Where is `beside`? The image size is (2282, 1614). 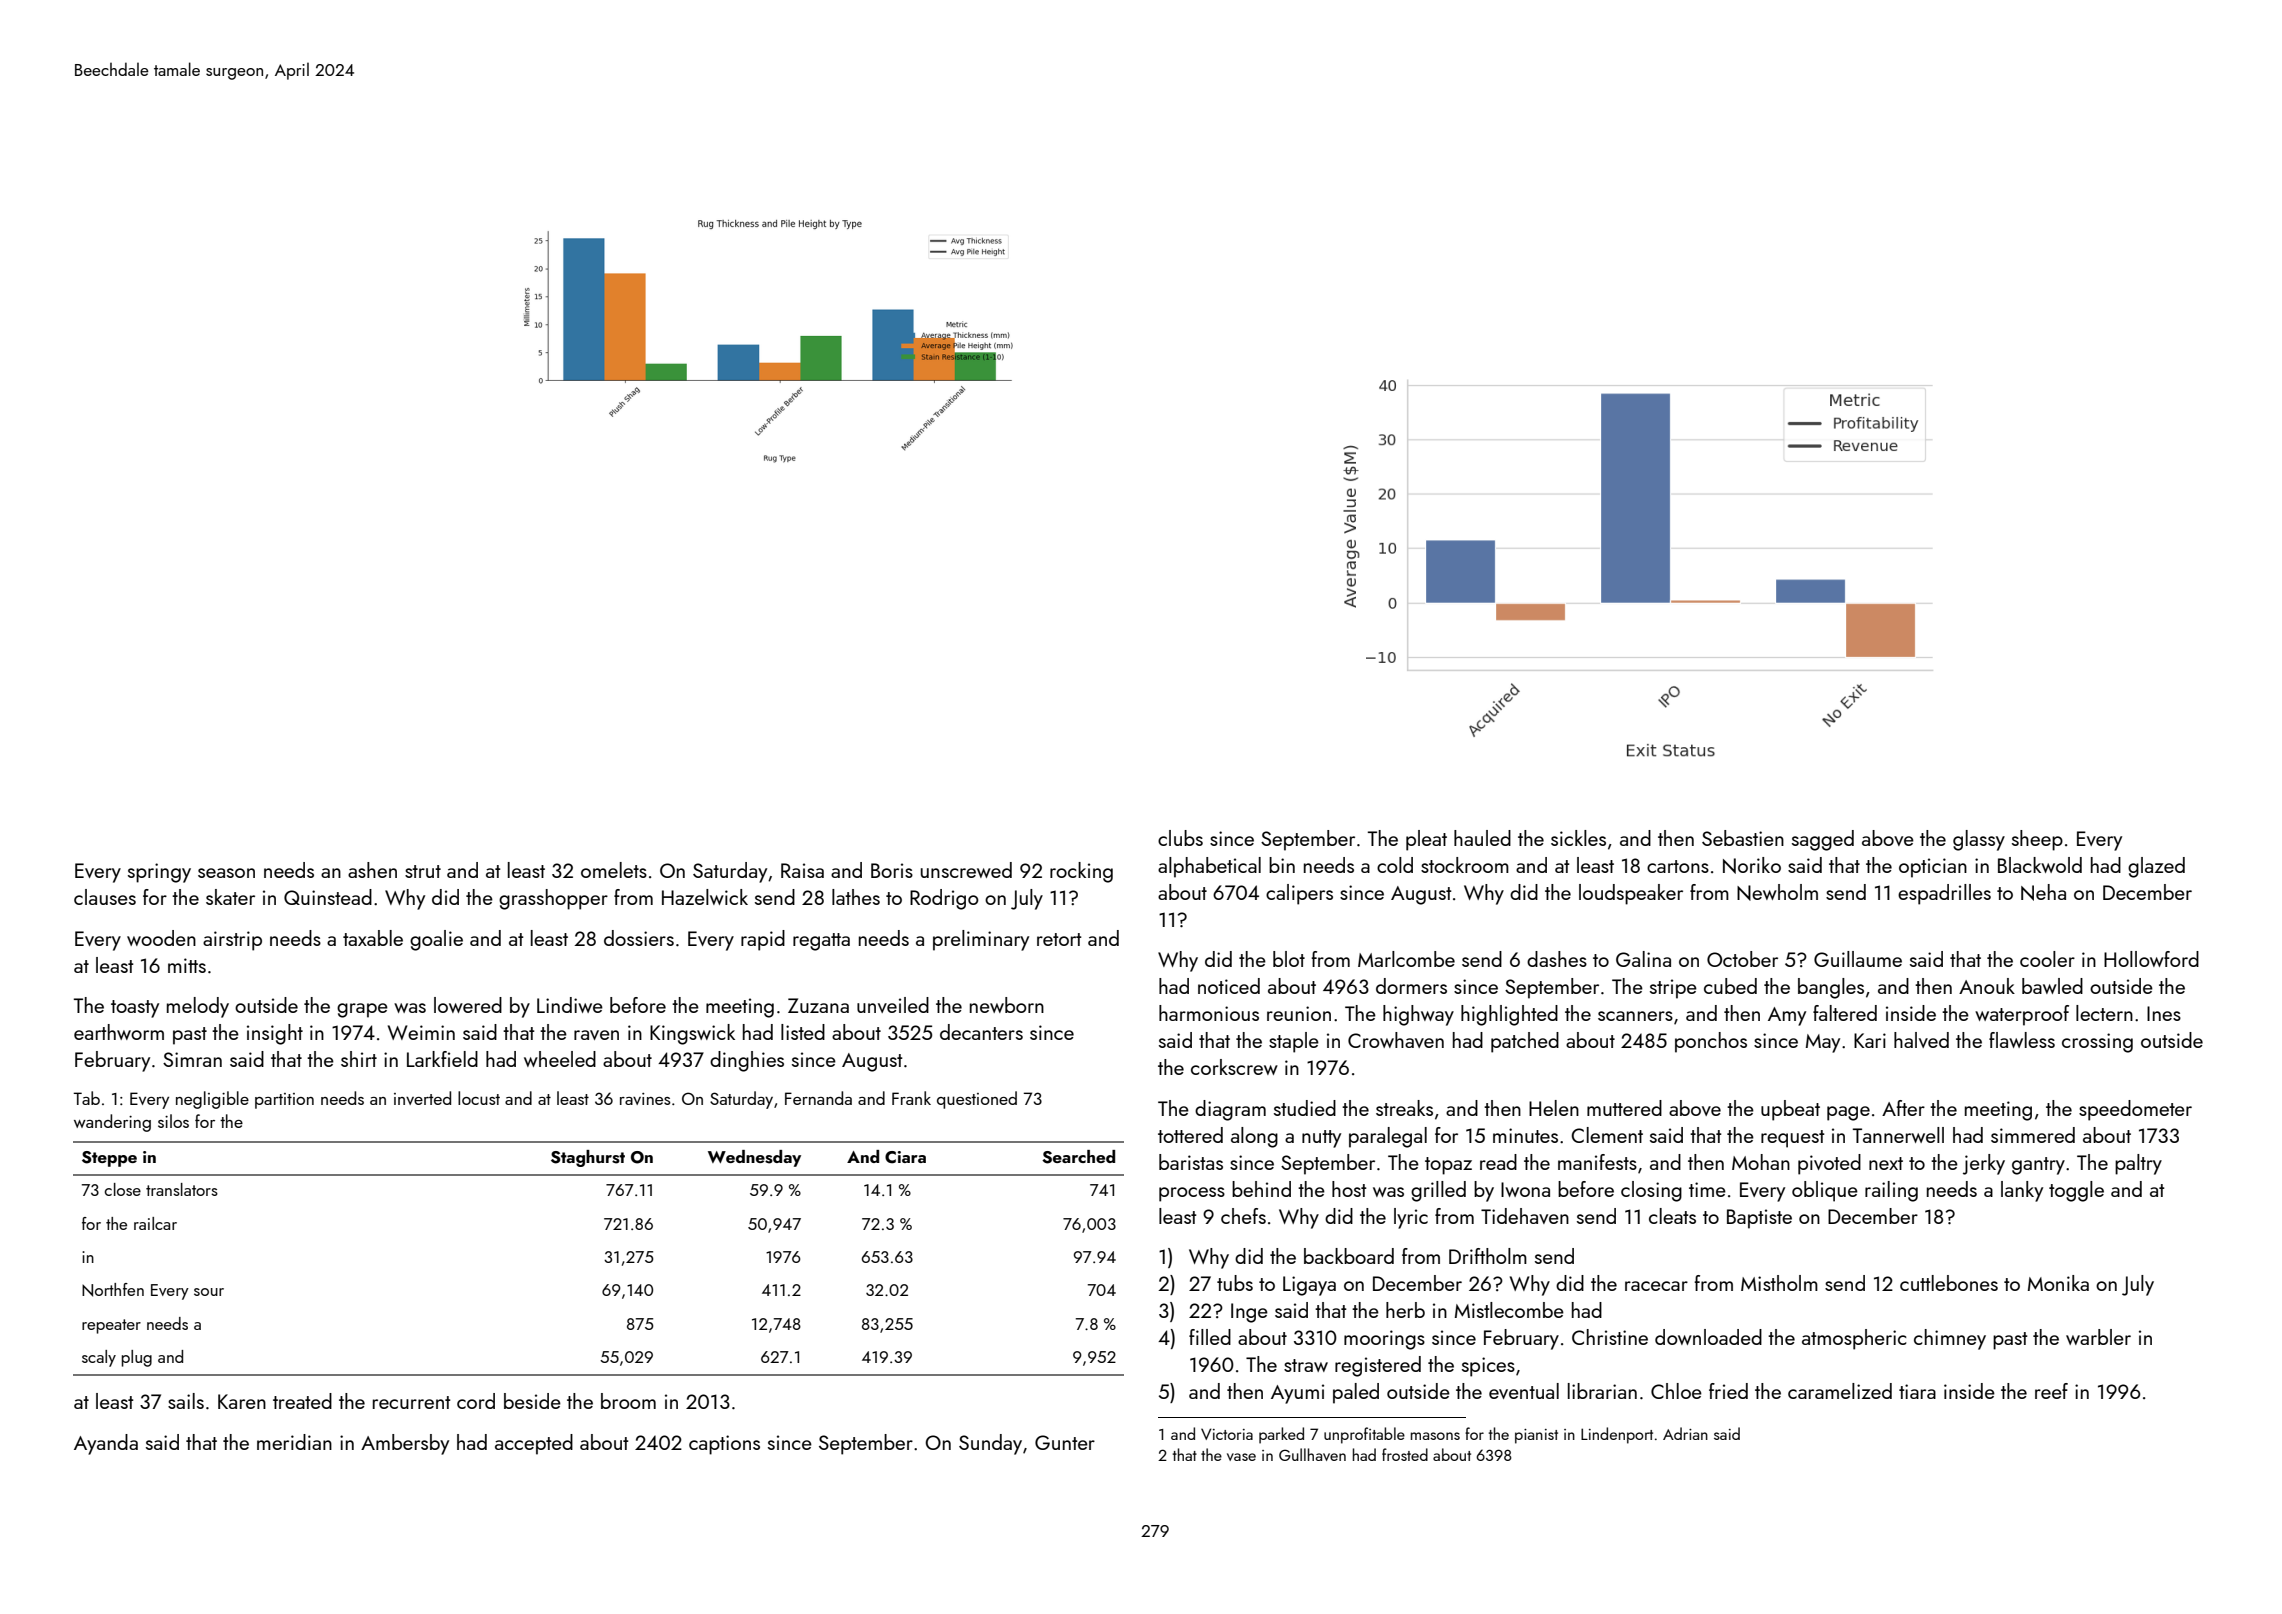 beside is located at coordinates (532, 1401).
